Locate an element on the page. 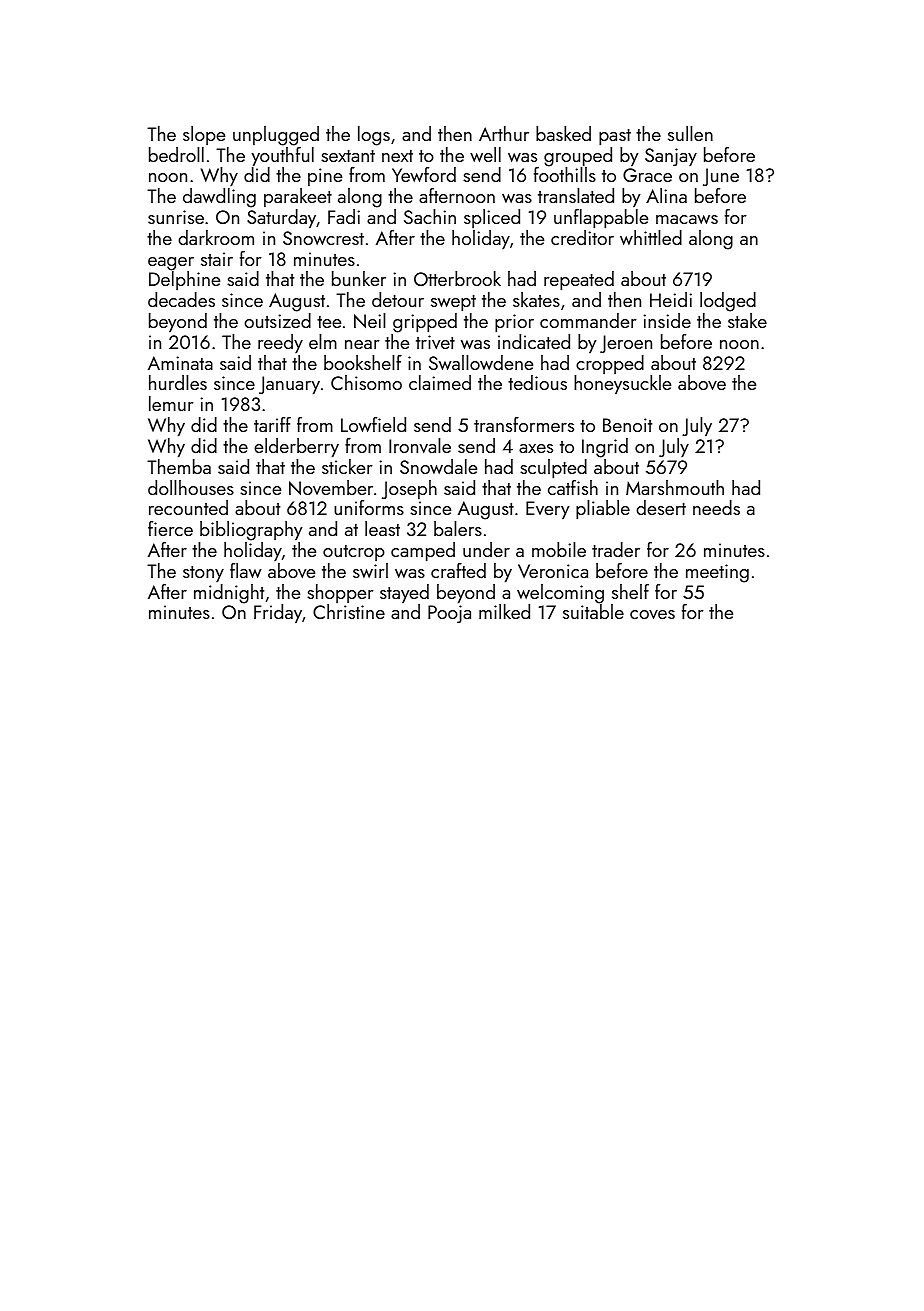 Image resolution: width=924 pixels, height=1311 pixels. coves is located at coordinates (652, 614).
